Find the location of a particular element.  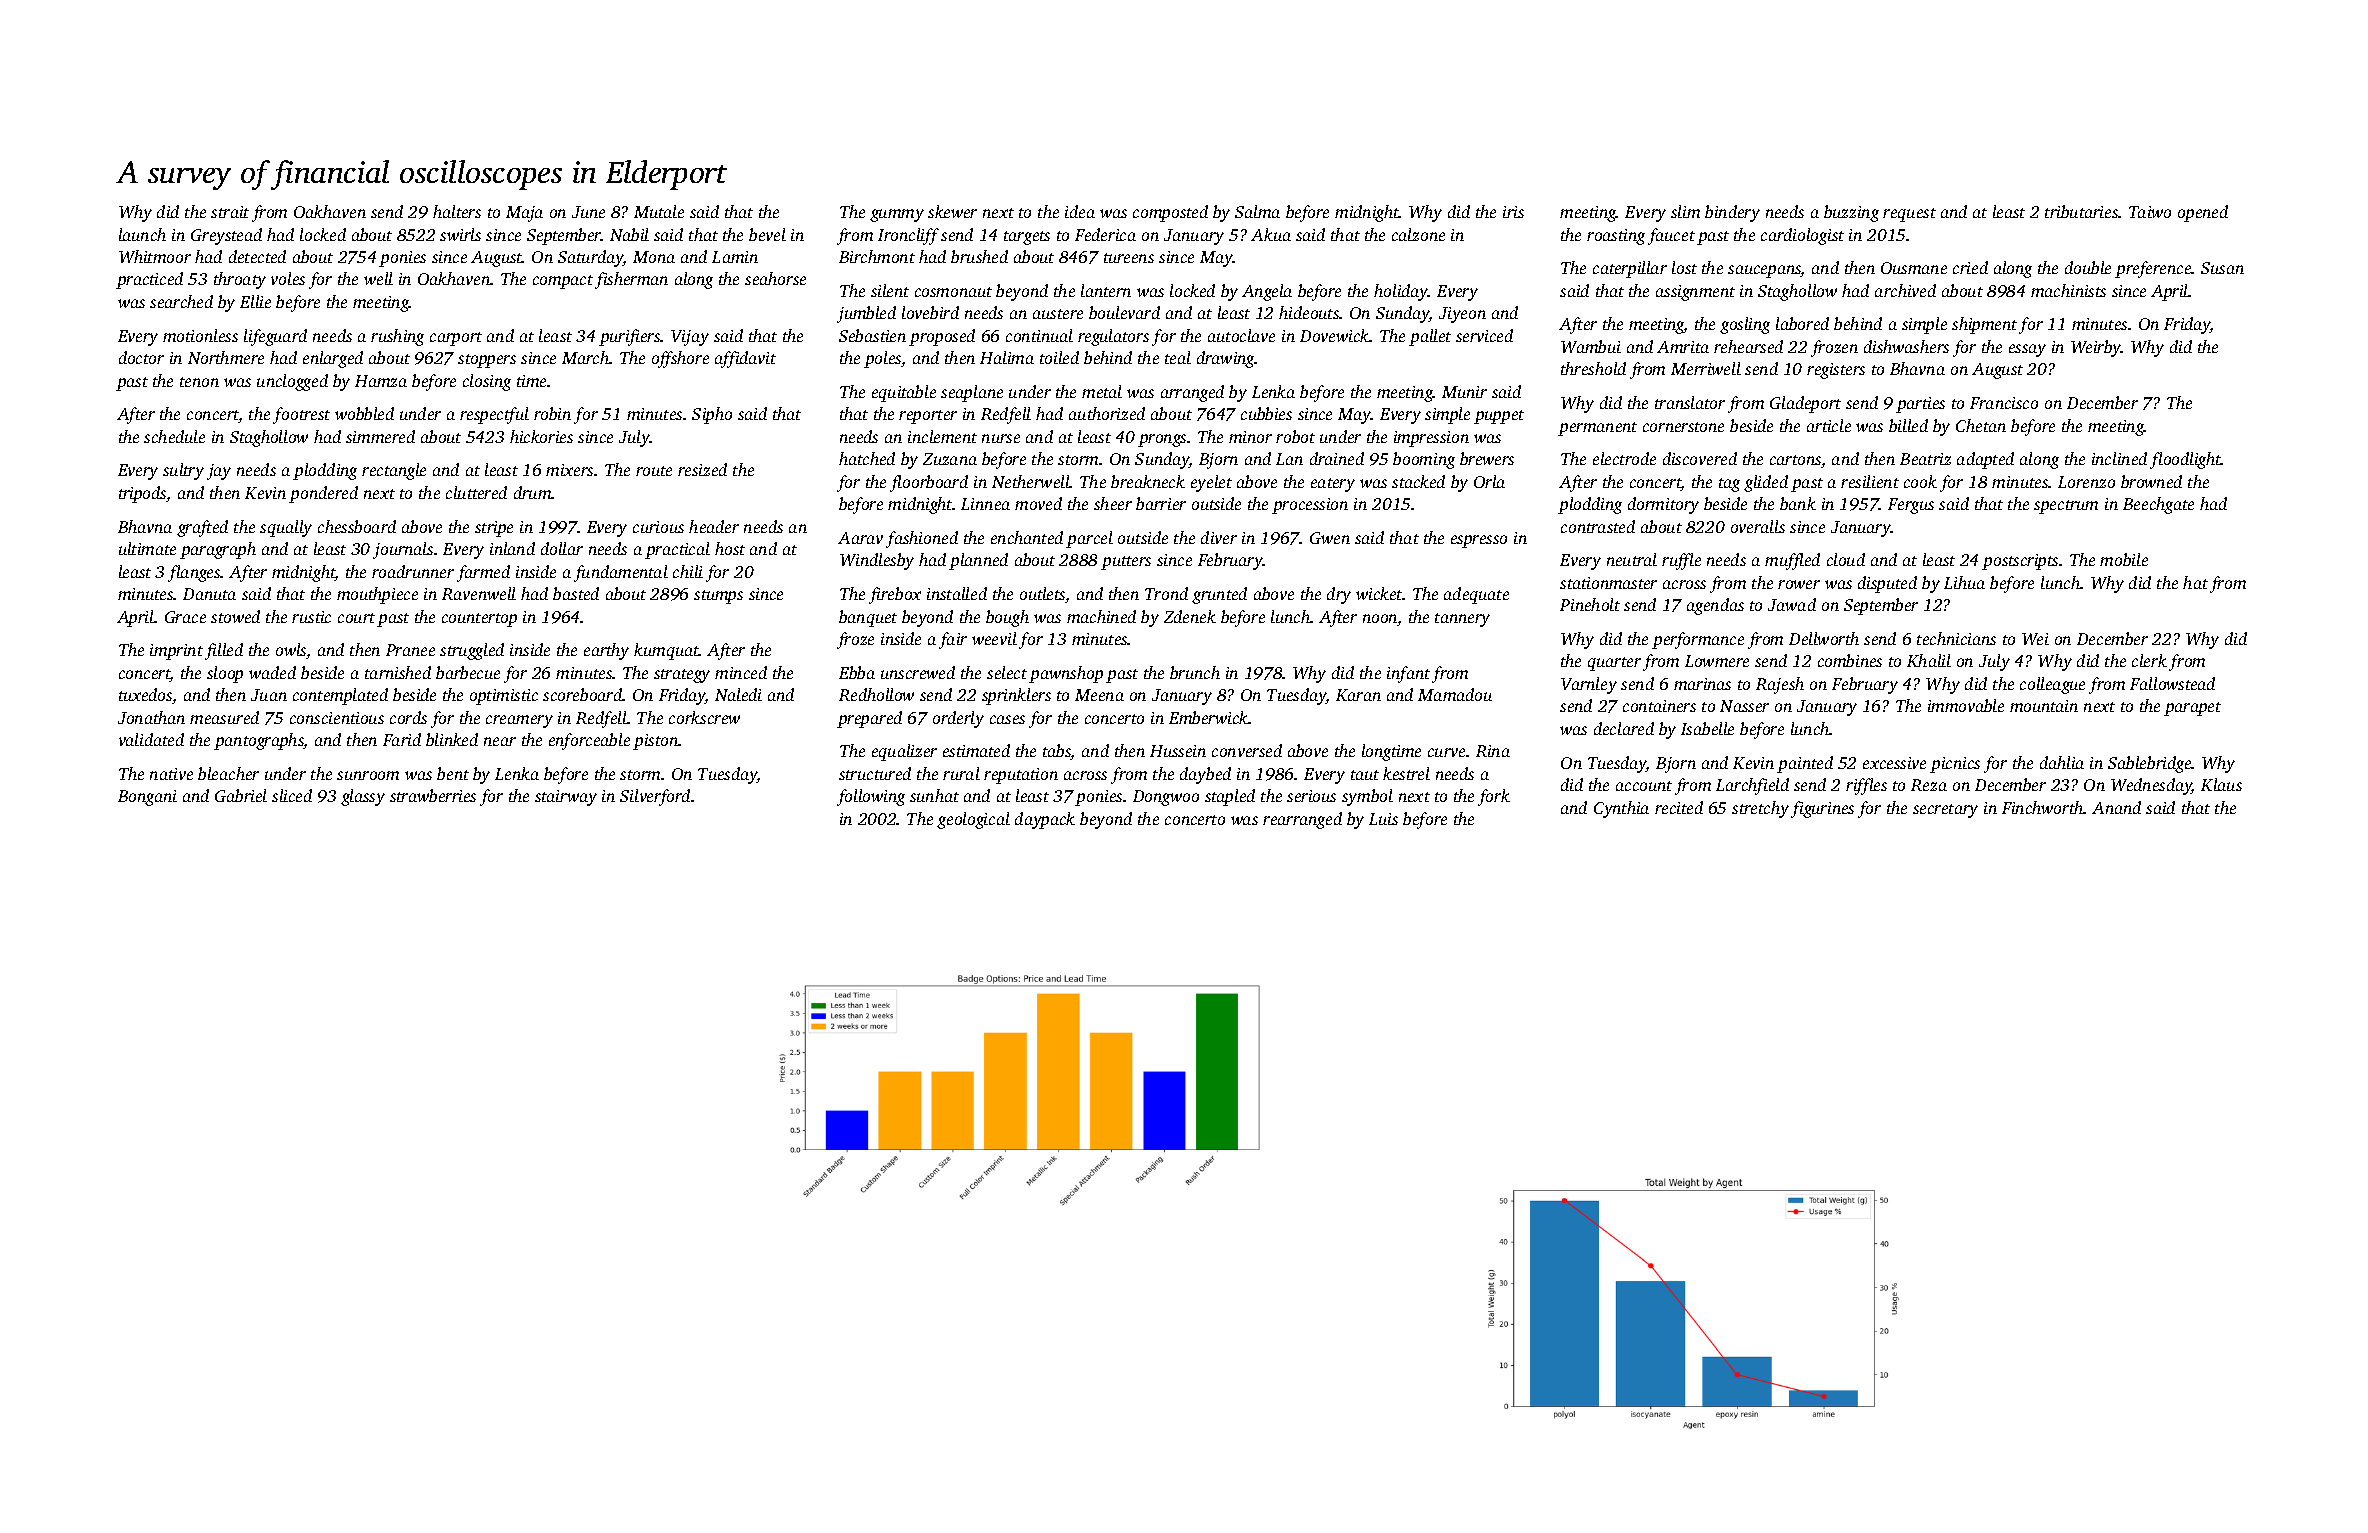

skewer is located at coordinates (952, 211).
